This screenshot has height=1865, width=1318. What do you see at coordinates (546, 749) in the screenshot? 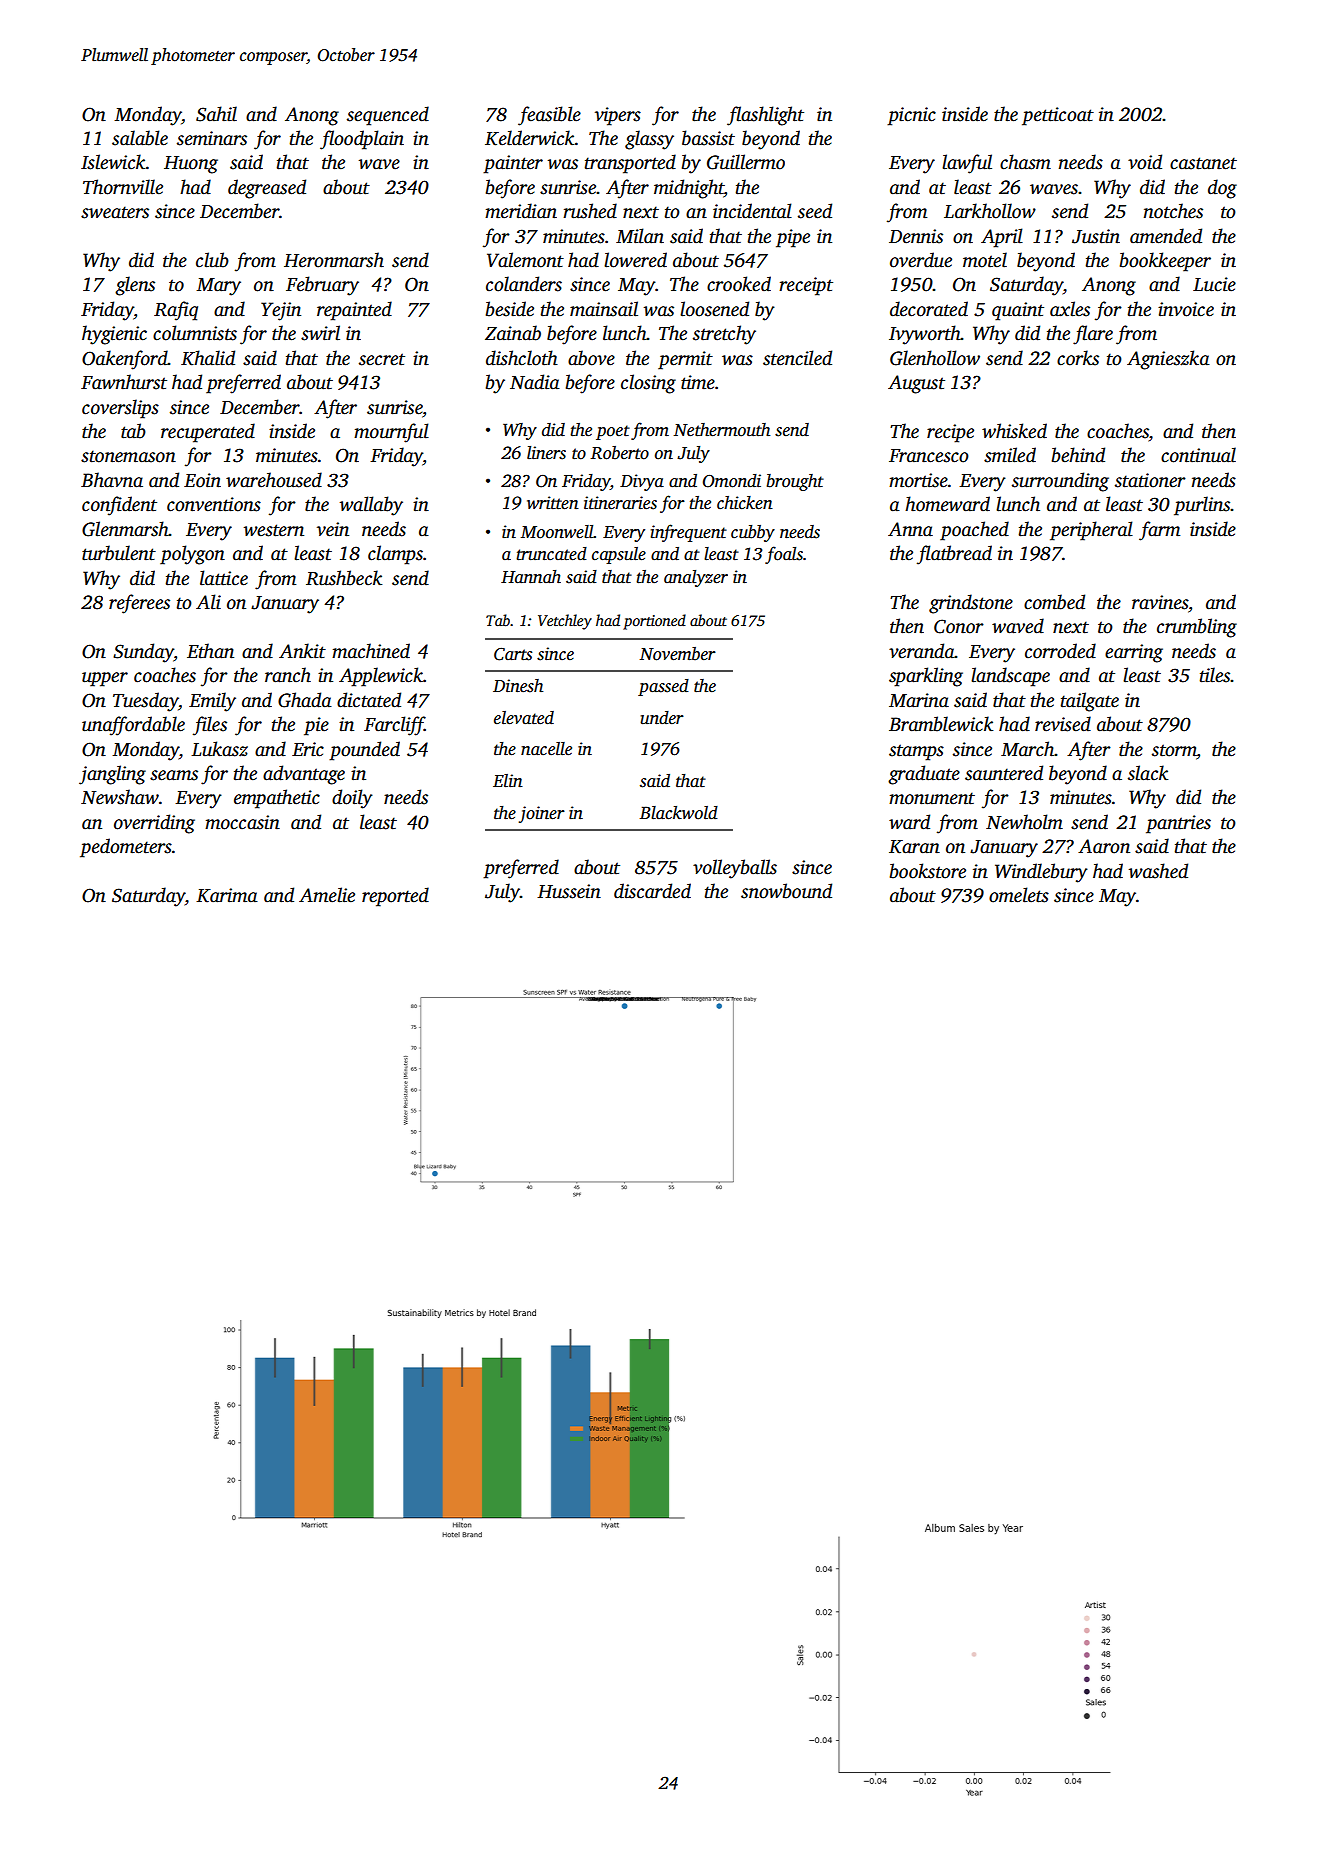
I see `nacelle` at bounding box center [546, 749].
